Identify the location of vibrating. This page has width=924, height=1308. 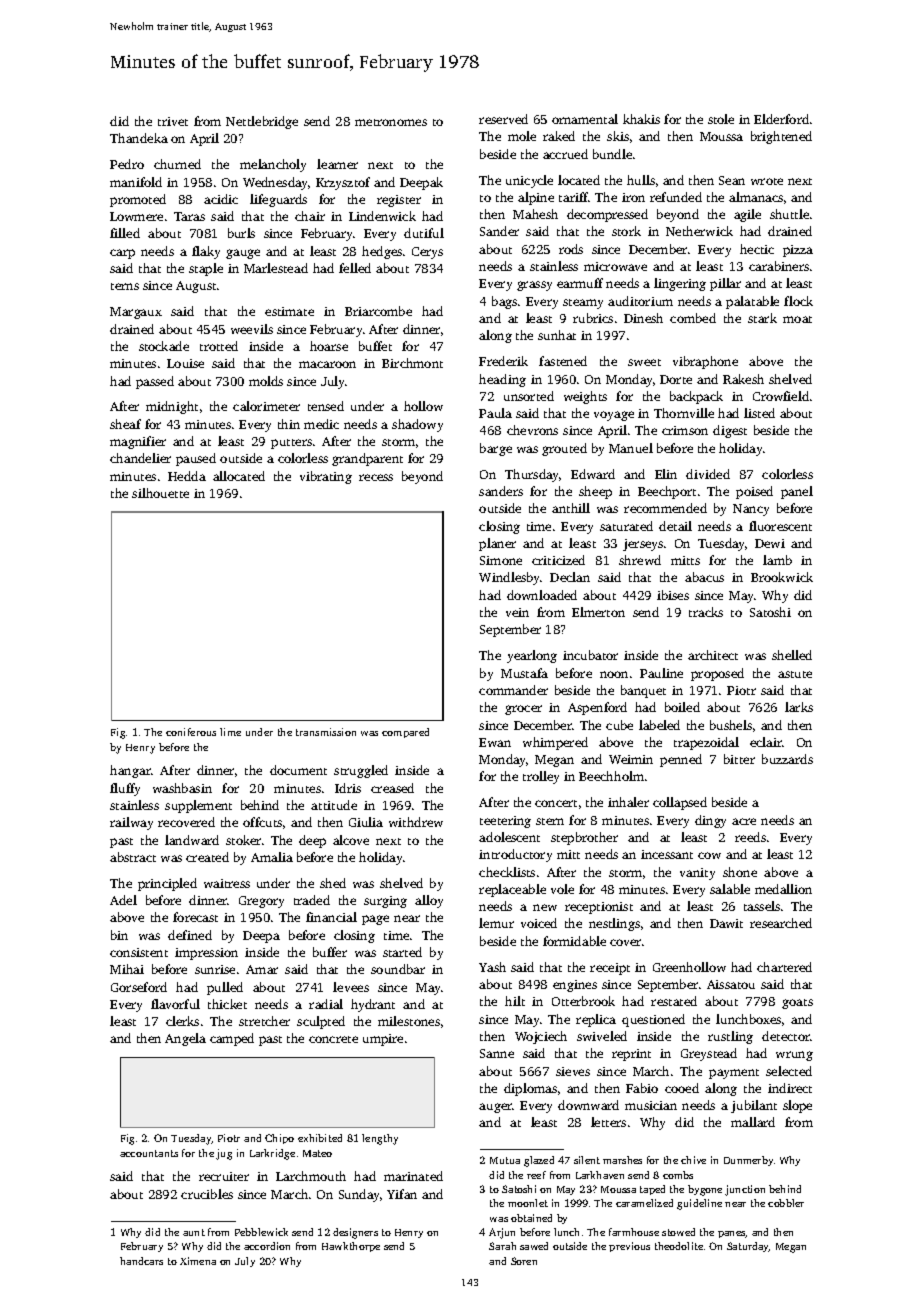
(326, 477).
